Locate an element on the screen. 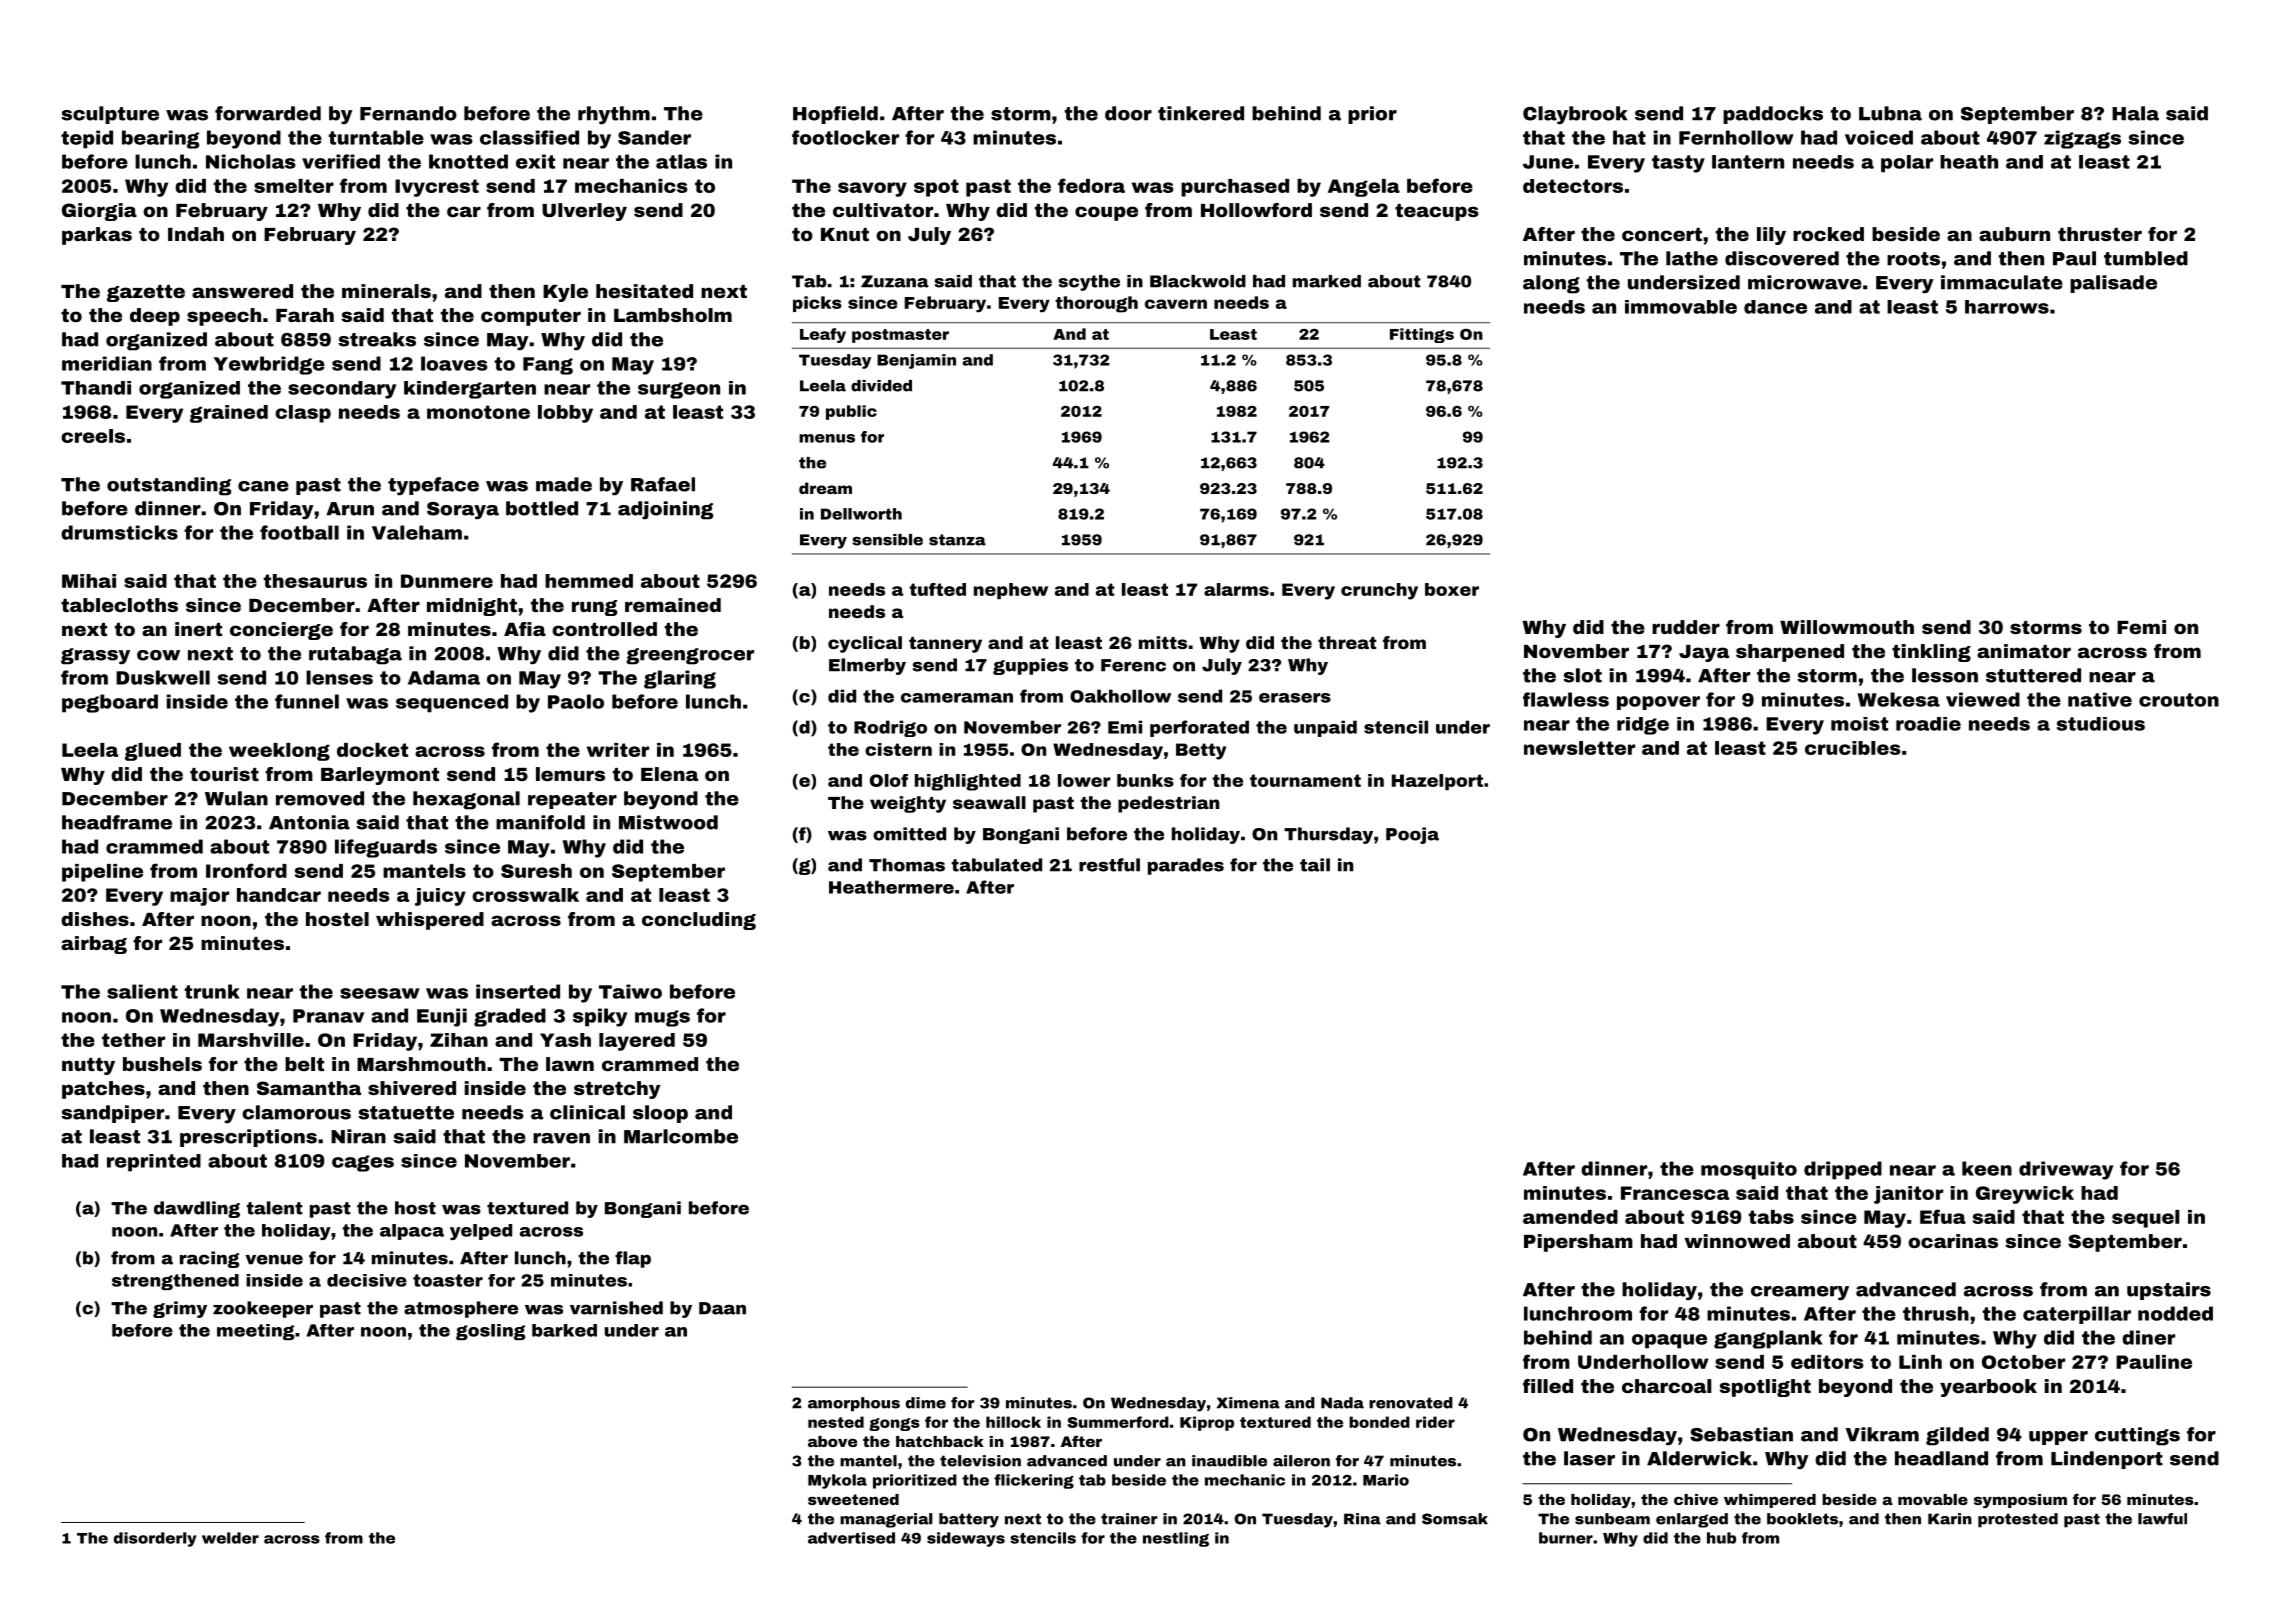  Paolo is located at coordinates (576, 701).
